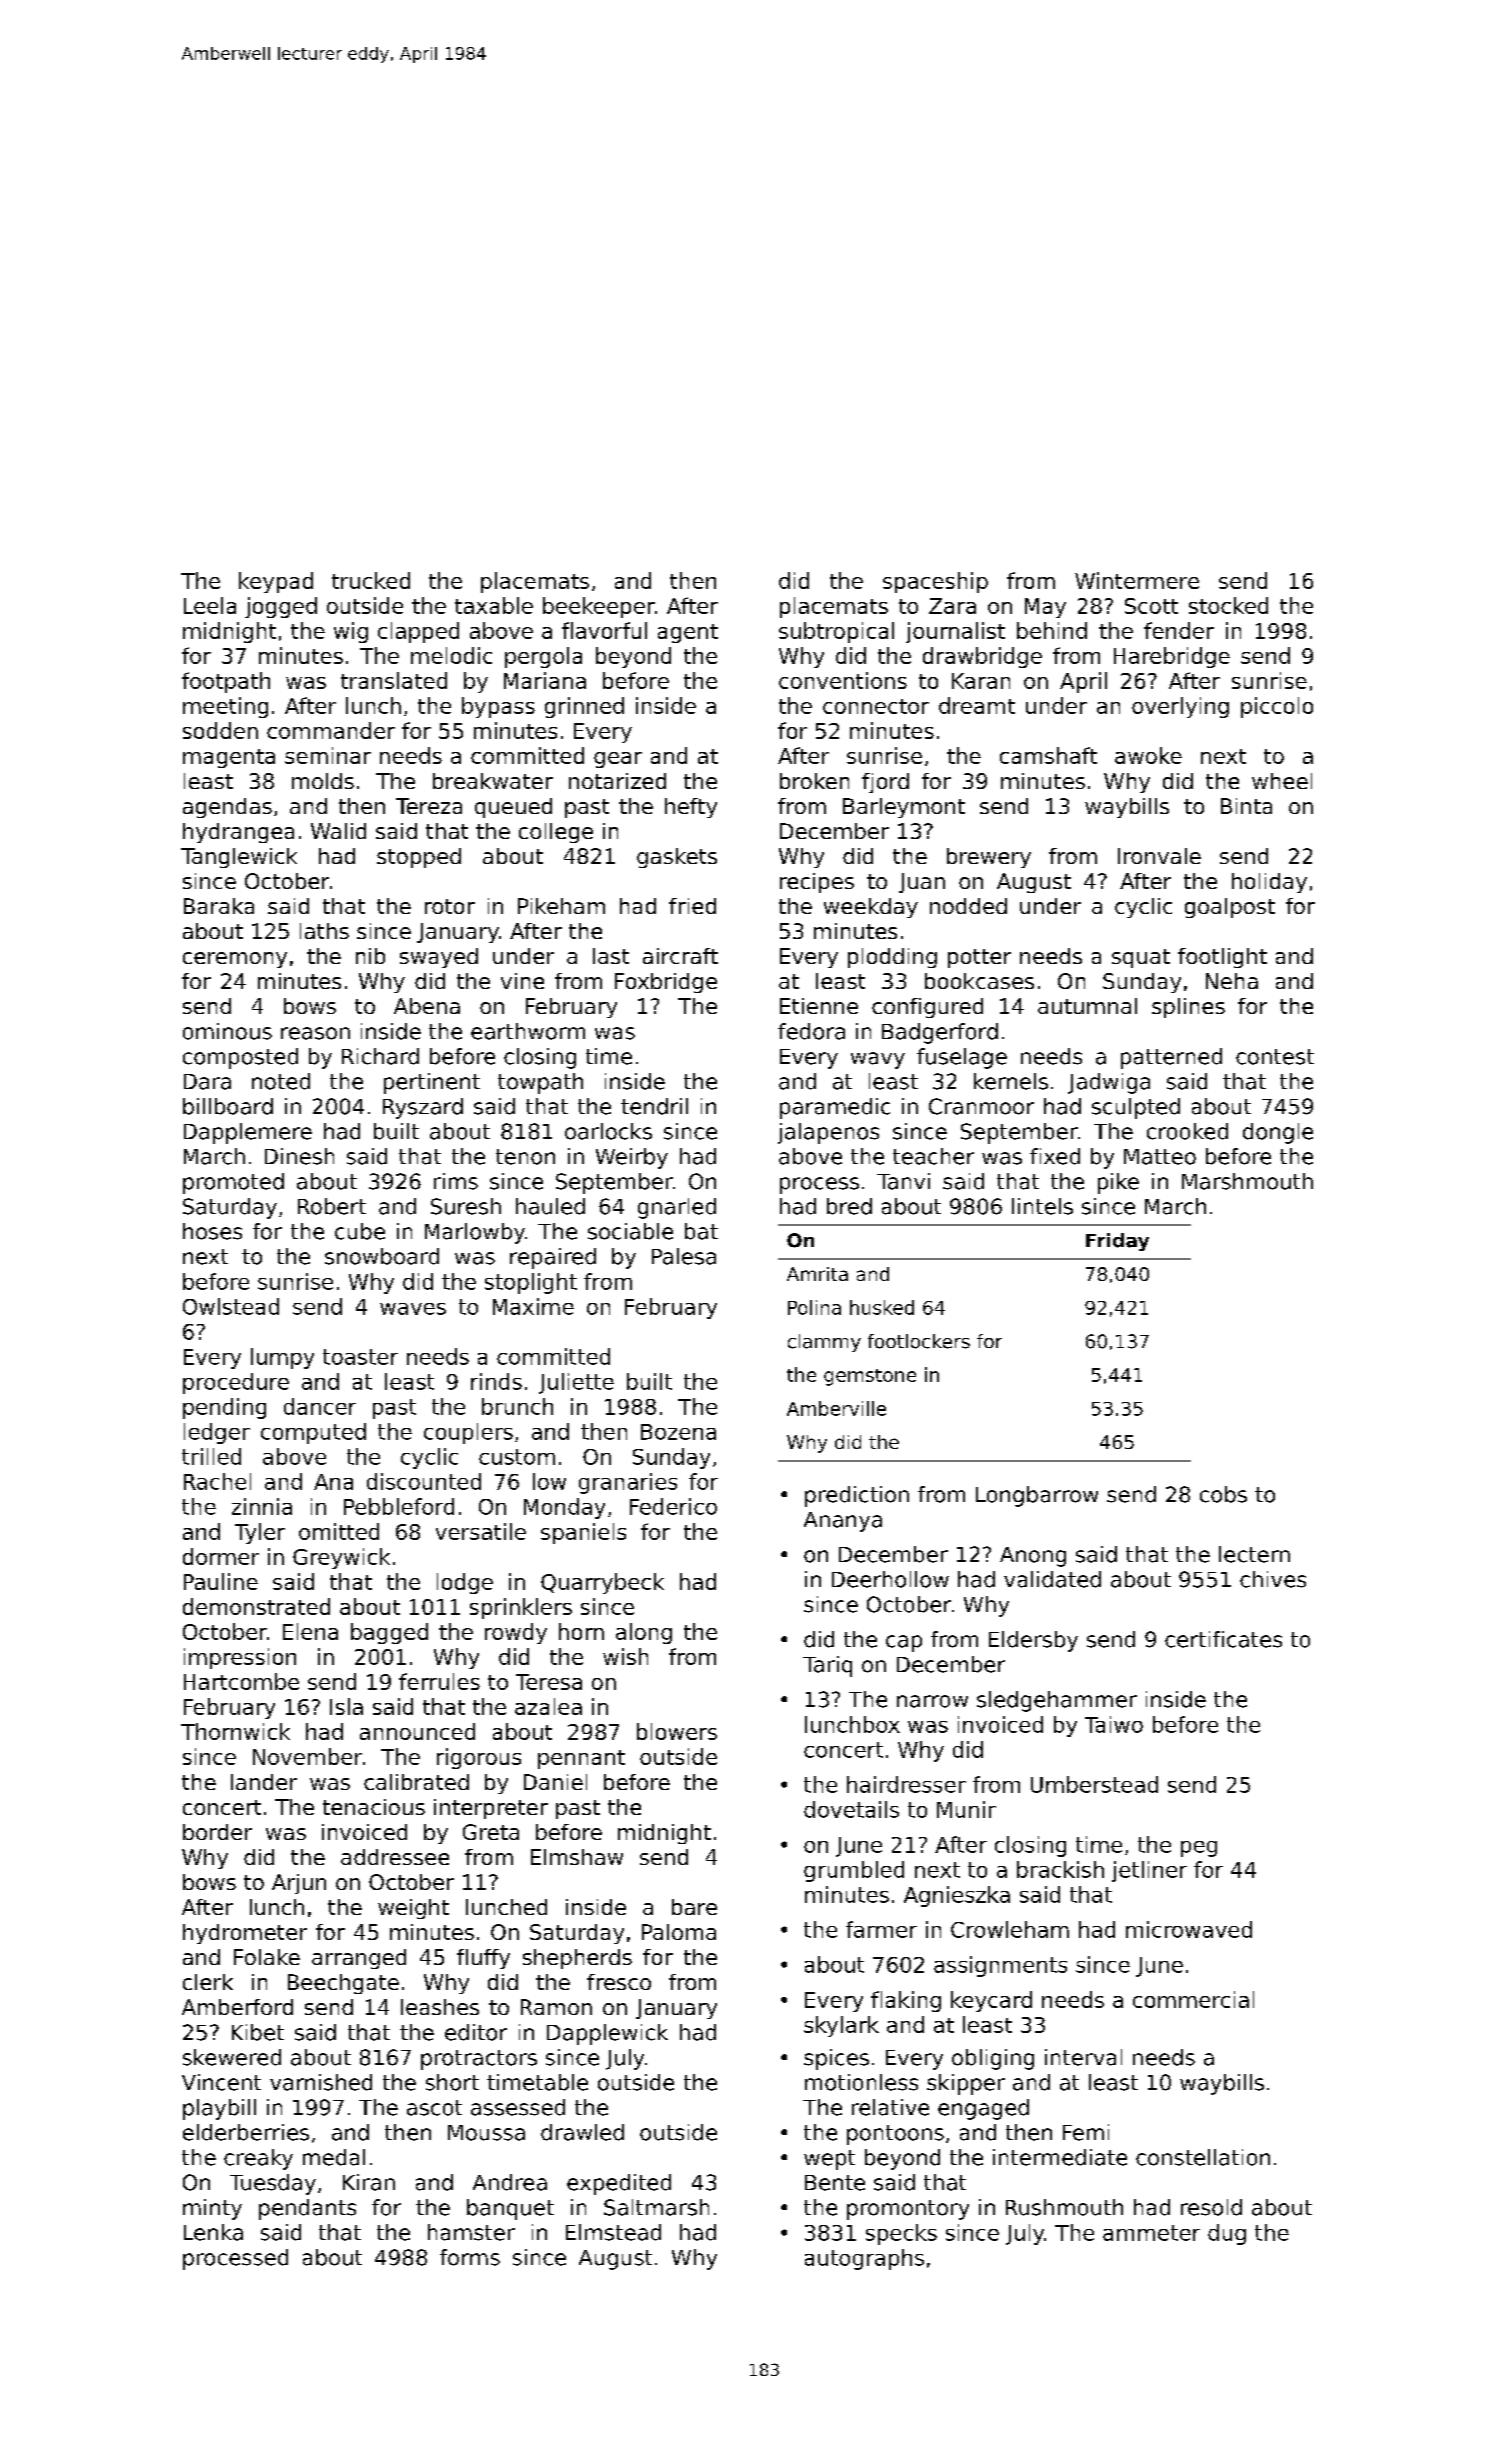 The image size is (1496, 2464). I want to click on Friday, so click(1117, 1242).
